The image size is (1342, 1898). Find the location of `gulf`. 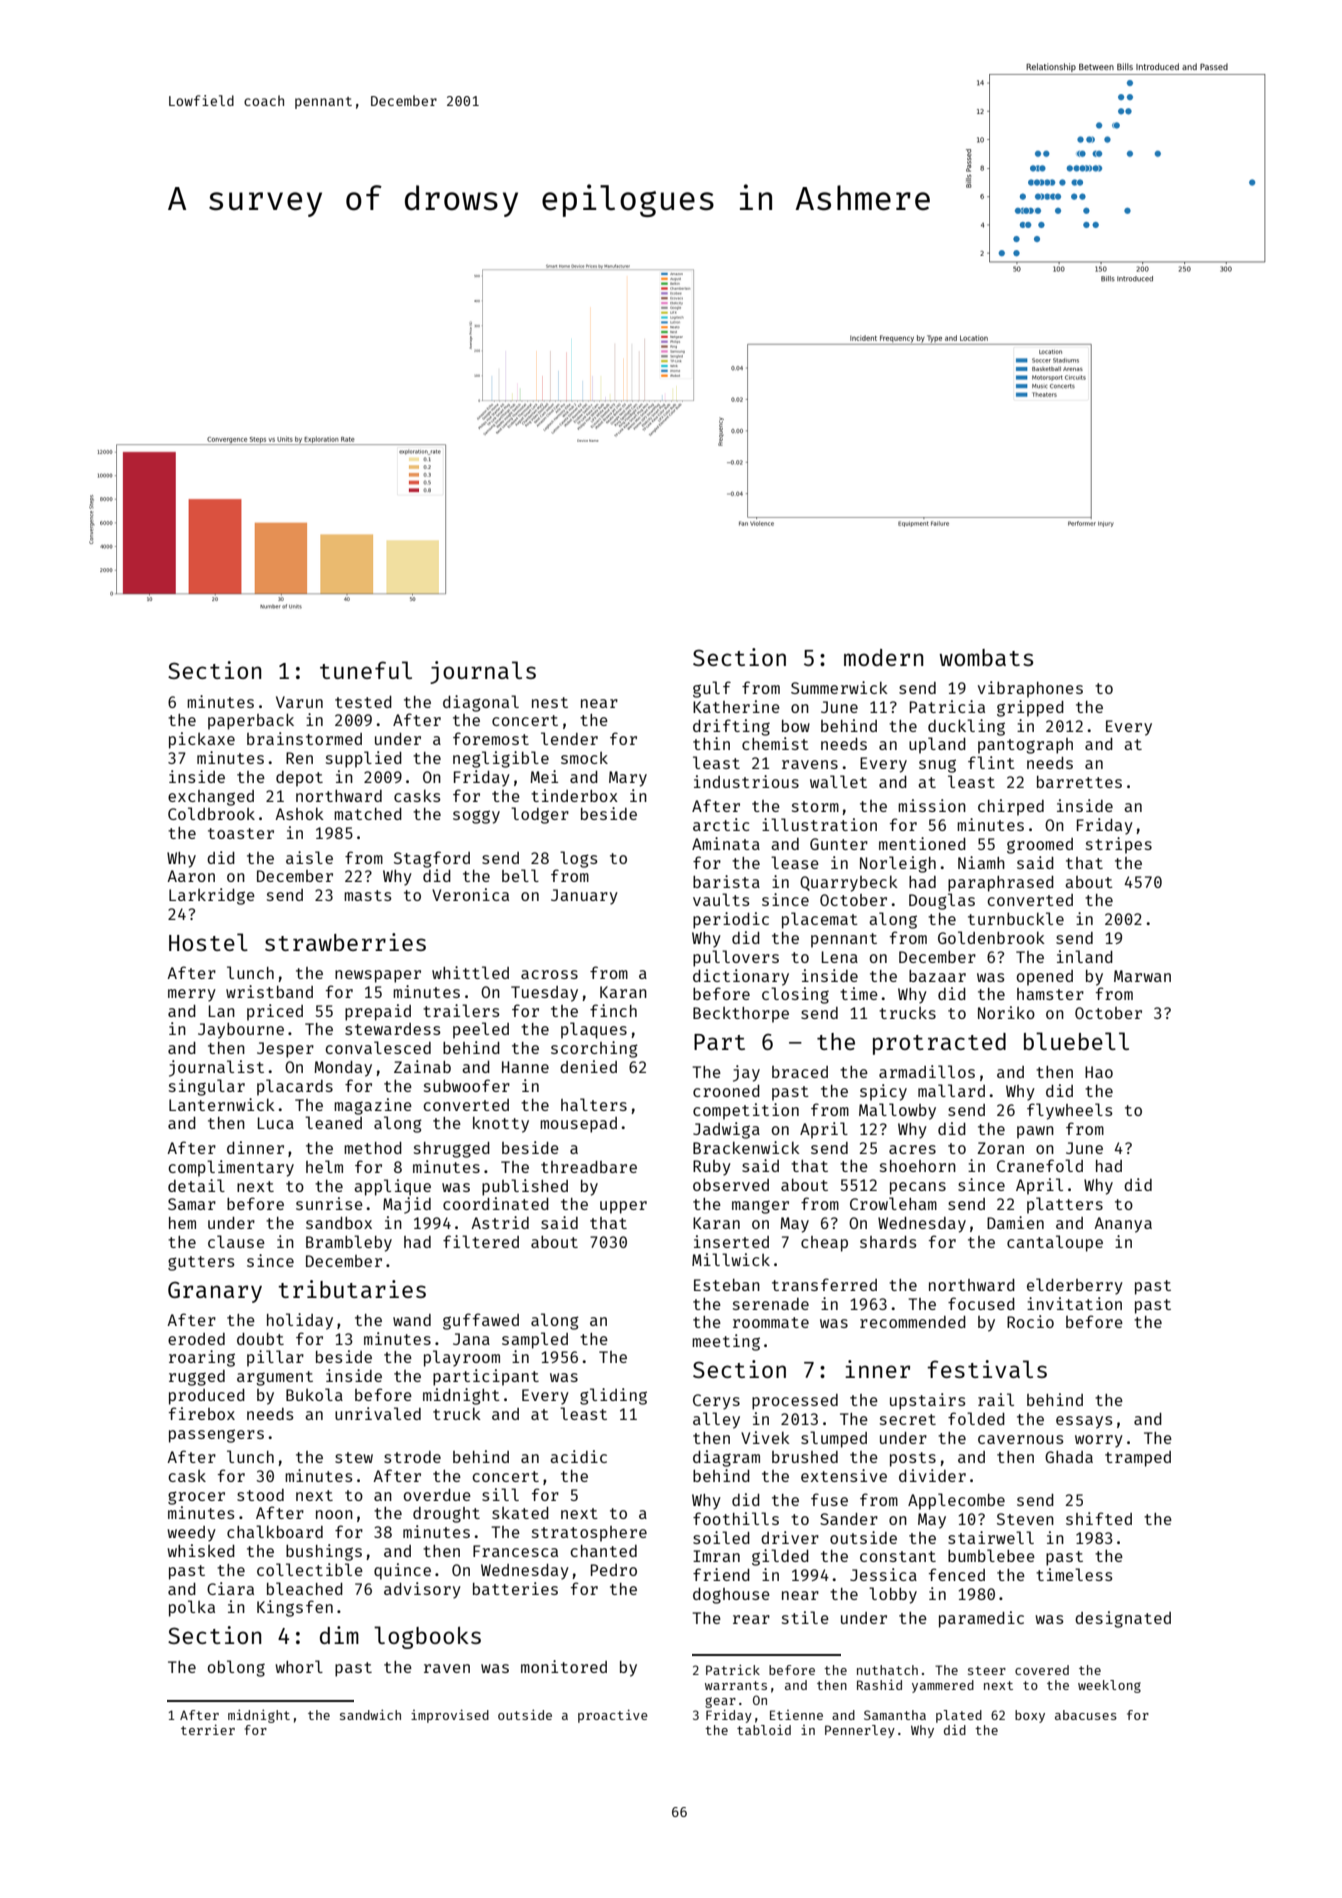

gulf is located at coordinates (712, 689).
